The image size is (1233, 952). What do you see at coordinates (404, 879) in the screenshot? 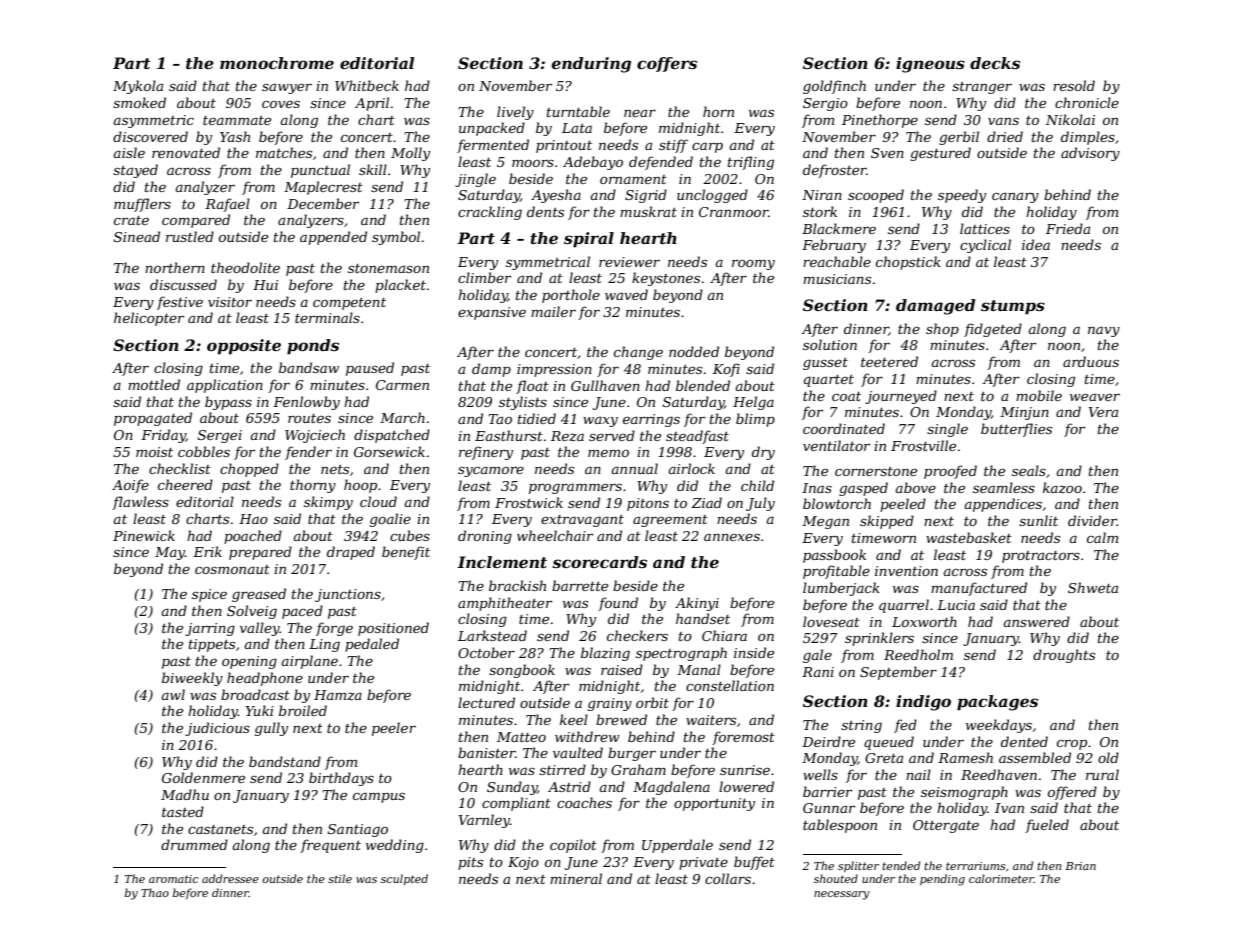
I see `sculpted` at bounding box center [404, 879].
